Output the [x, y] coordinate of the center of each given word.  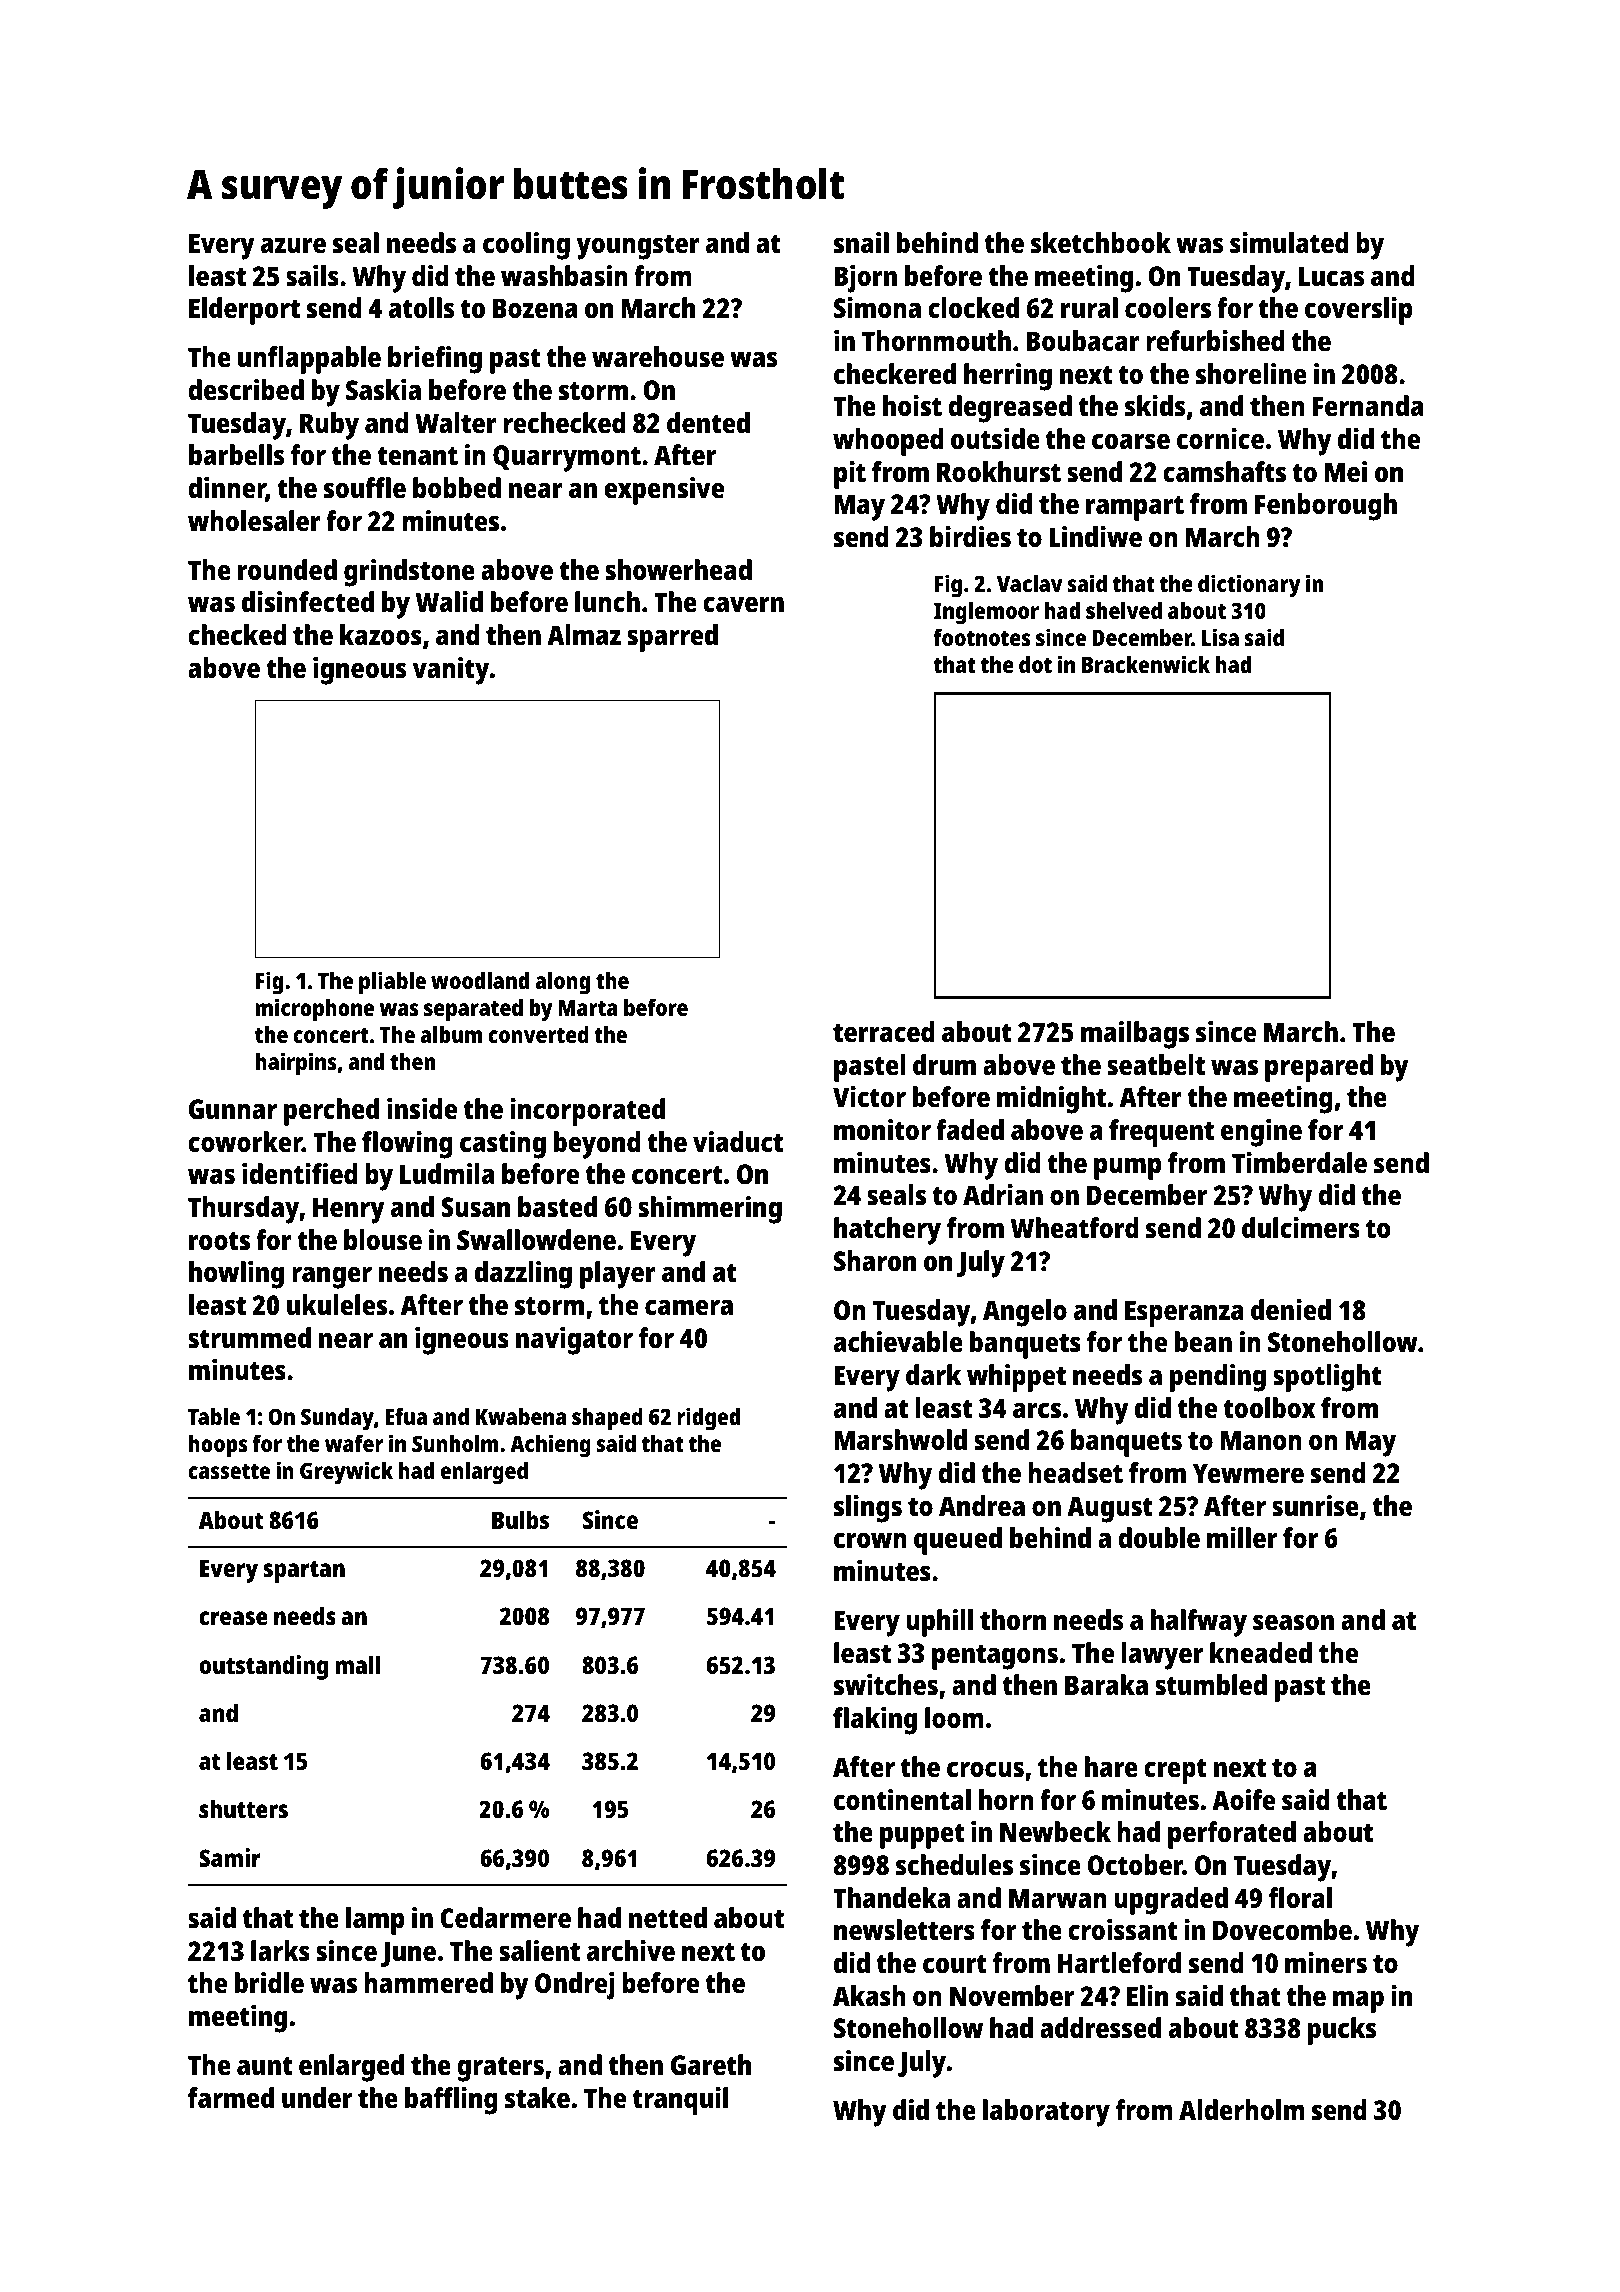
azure [293, 245]
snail [861, 242]
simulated [1289, 242]
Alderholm [1242, 2109]
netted [668, 1918]
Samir [230, 1857]
